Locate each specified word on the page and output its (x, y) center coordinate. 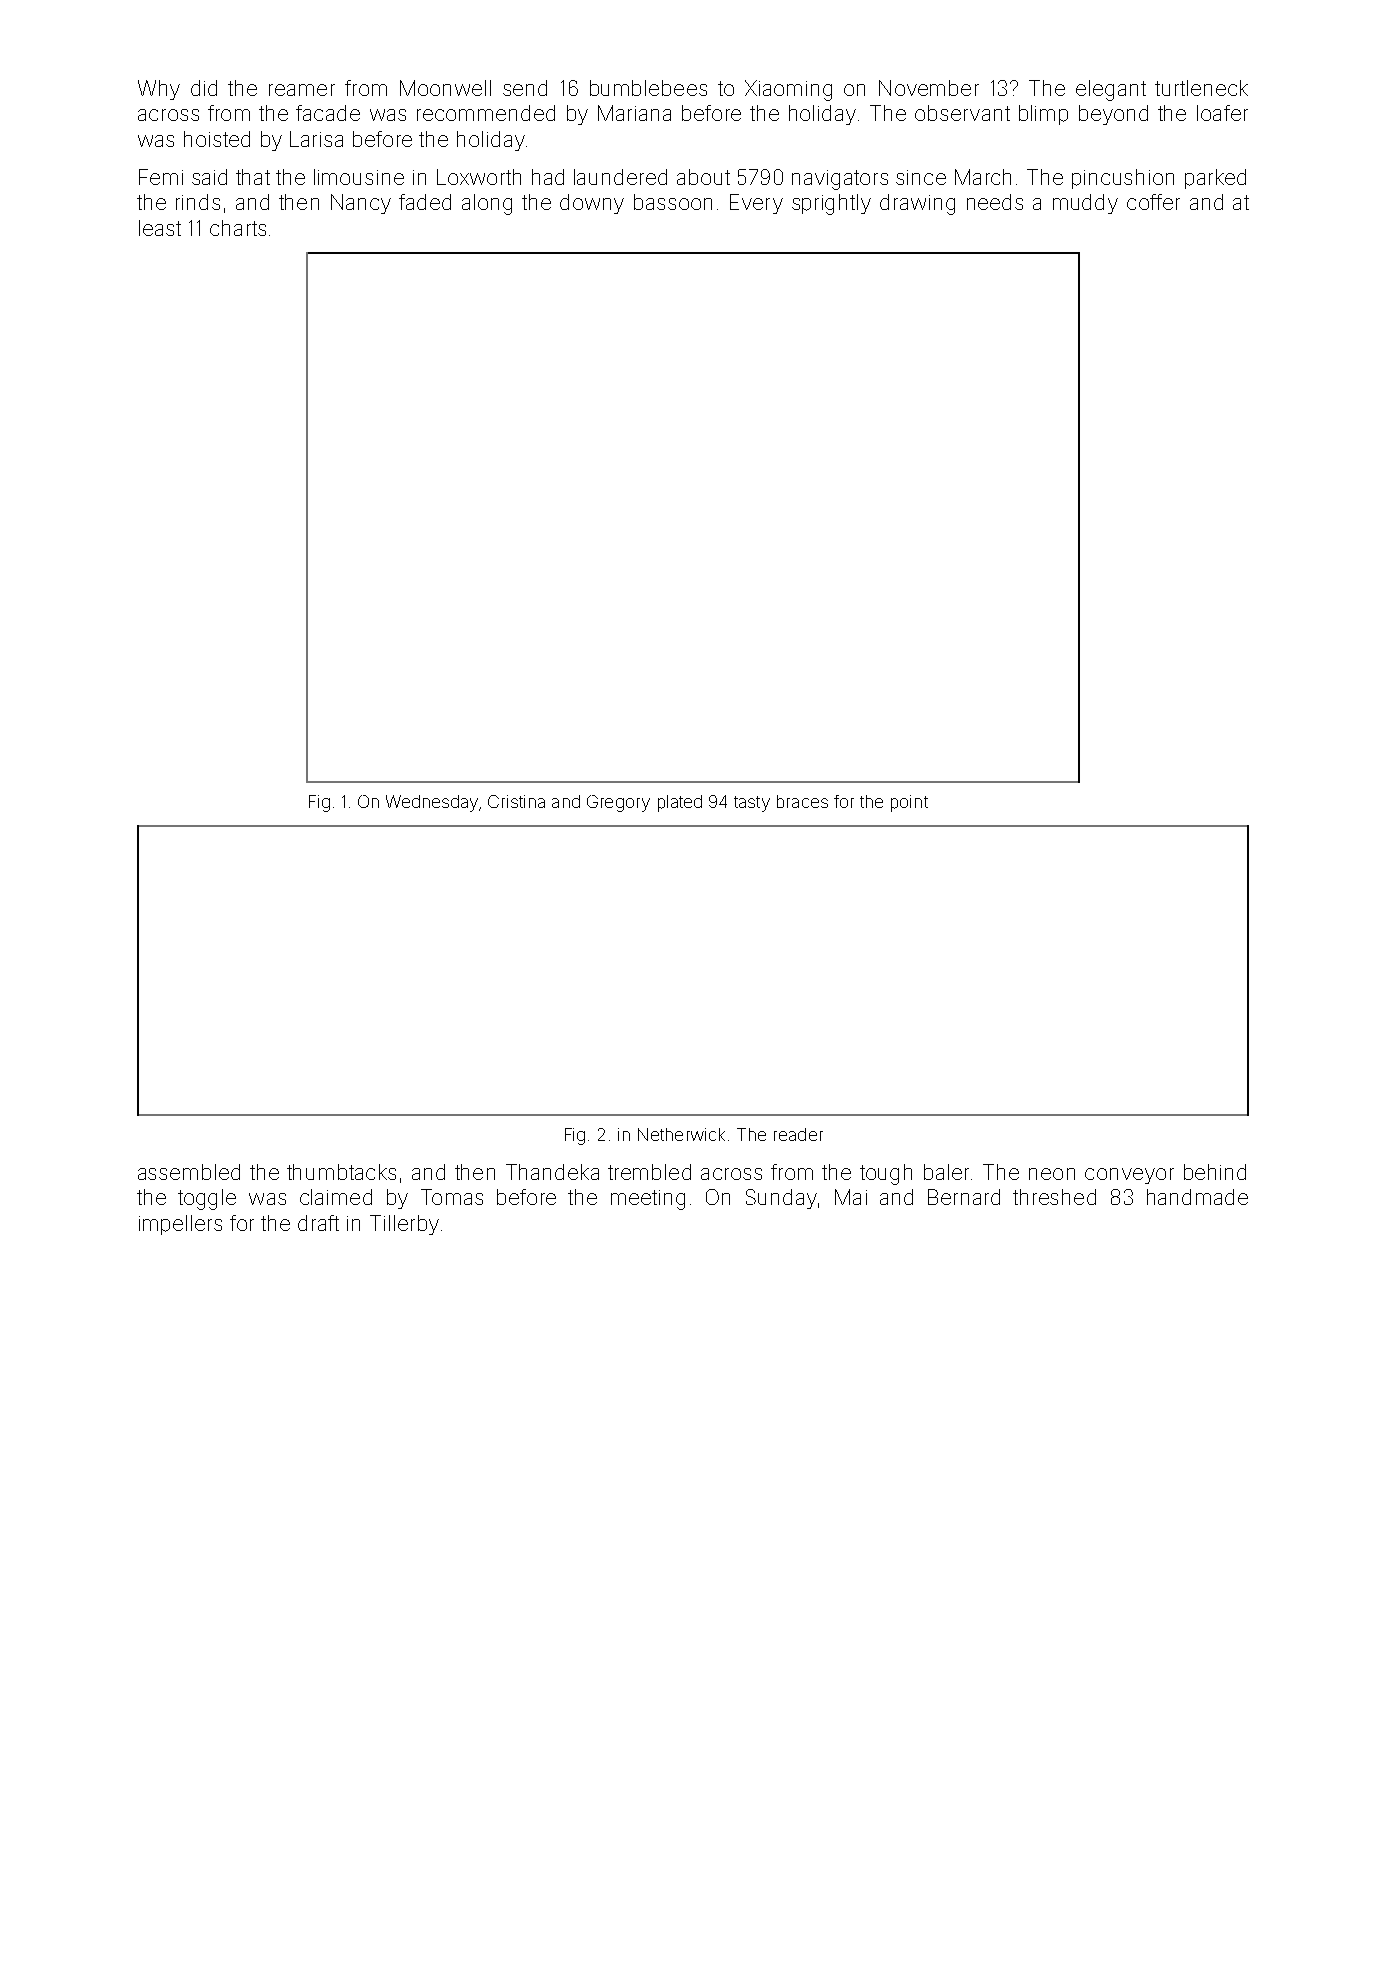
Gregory (618, 803)
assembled (189, 1172)
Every (756, 204)
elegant (1111, 90)
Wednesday (432, 803)
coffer (1153, 202)
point (909, 803)
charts (238, 228)
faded (425, 202)
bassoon (673, 202)
